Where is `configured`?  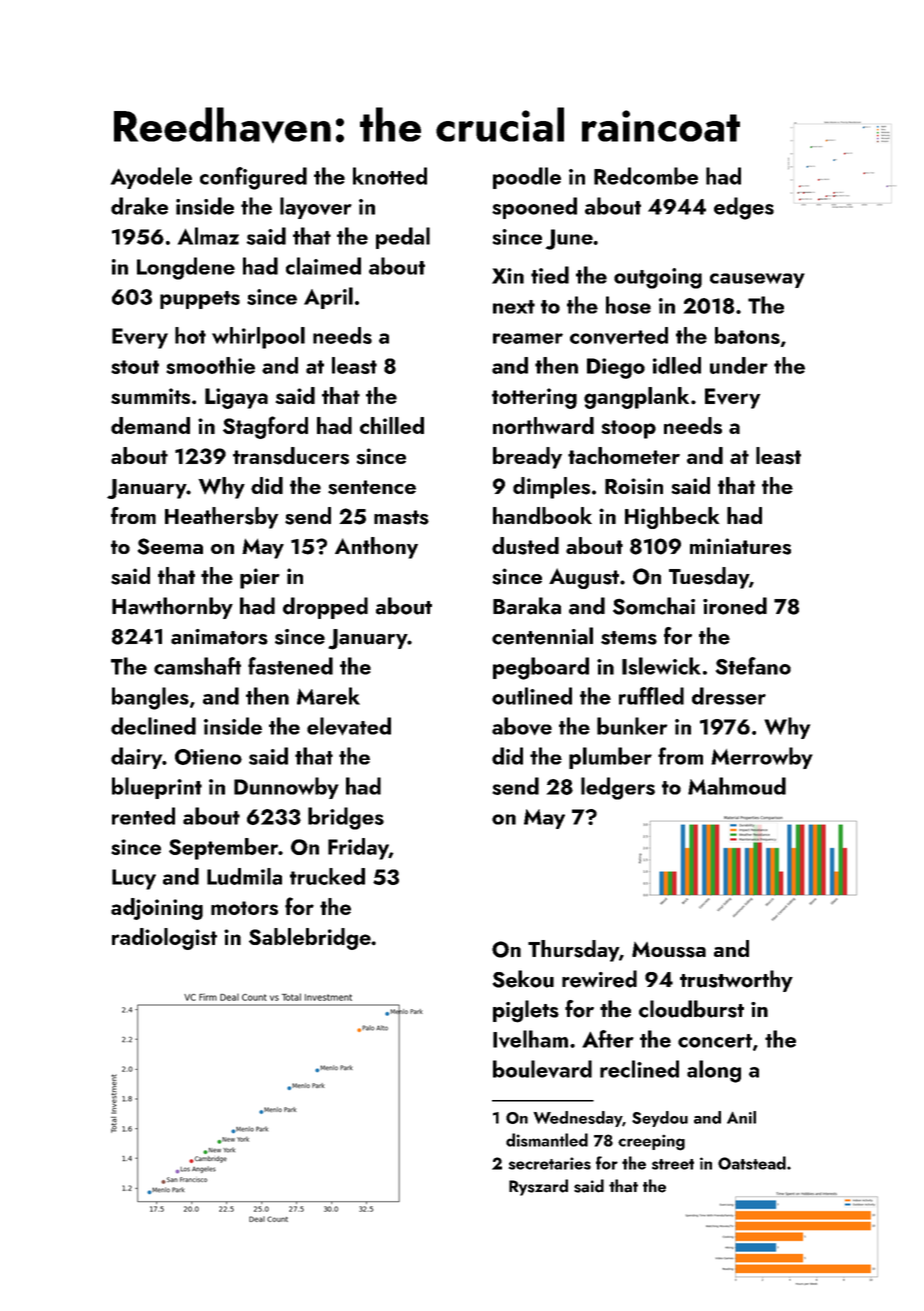
configured is located at coordinates (253, 178).
